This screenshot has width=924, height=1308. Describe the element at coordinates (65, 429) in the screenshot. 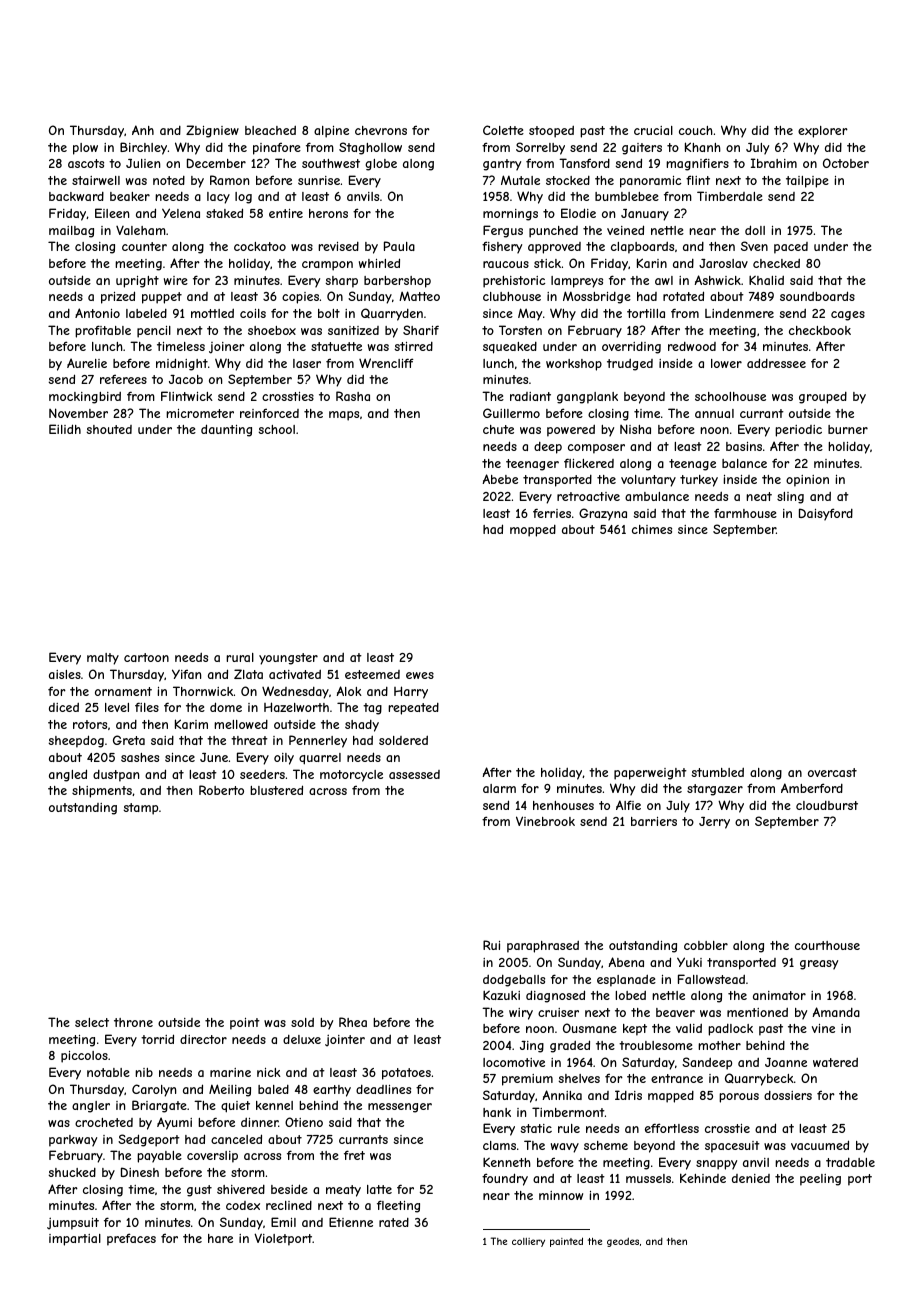

I see `Eilidh` at that location.
